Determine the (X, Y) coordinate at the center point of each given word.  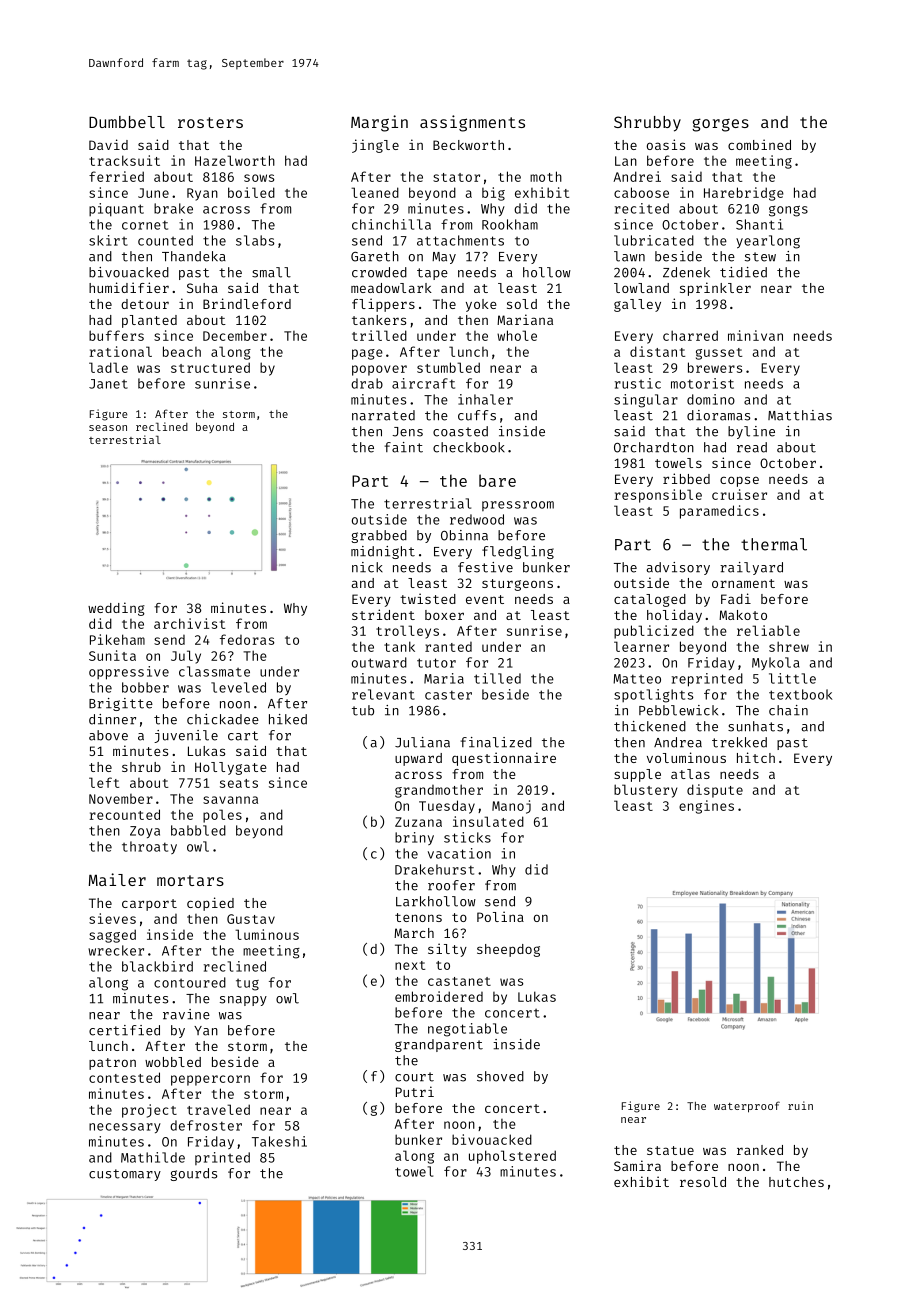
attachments (460, 240)
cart (243, 736)
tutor (436, 663)
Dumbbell (127, 122)
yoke (481, 305)
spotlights (653, 696)
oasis (666, 144)
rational (121, 351)
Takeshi (279, 1141)
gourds (193, 1174)
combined (759, 144)
